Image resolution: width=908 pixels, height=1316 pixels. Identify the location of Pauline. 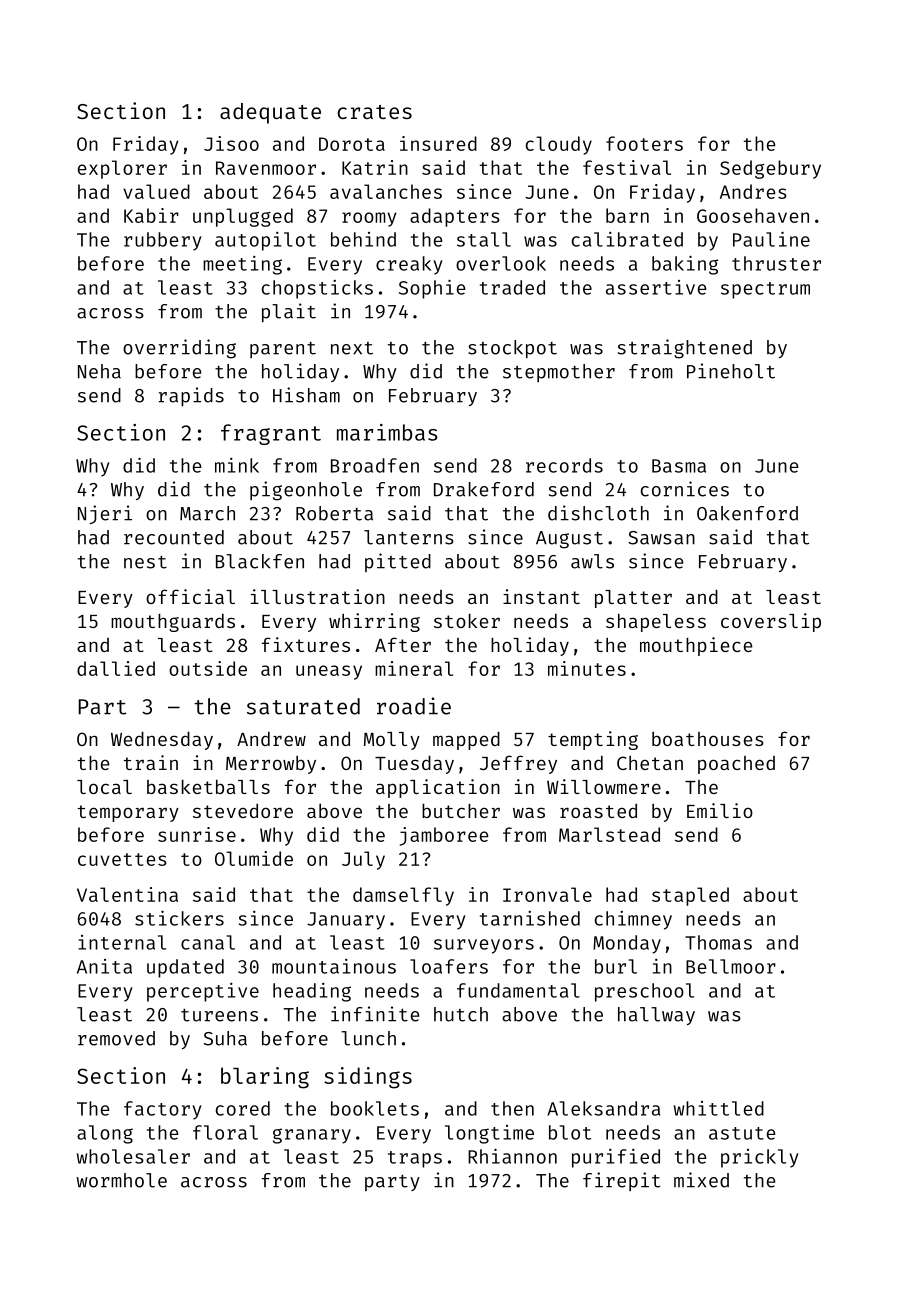
(771, 239).
